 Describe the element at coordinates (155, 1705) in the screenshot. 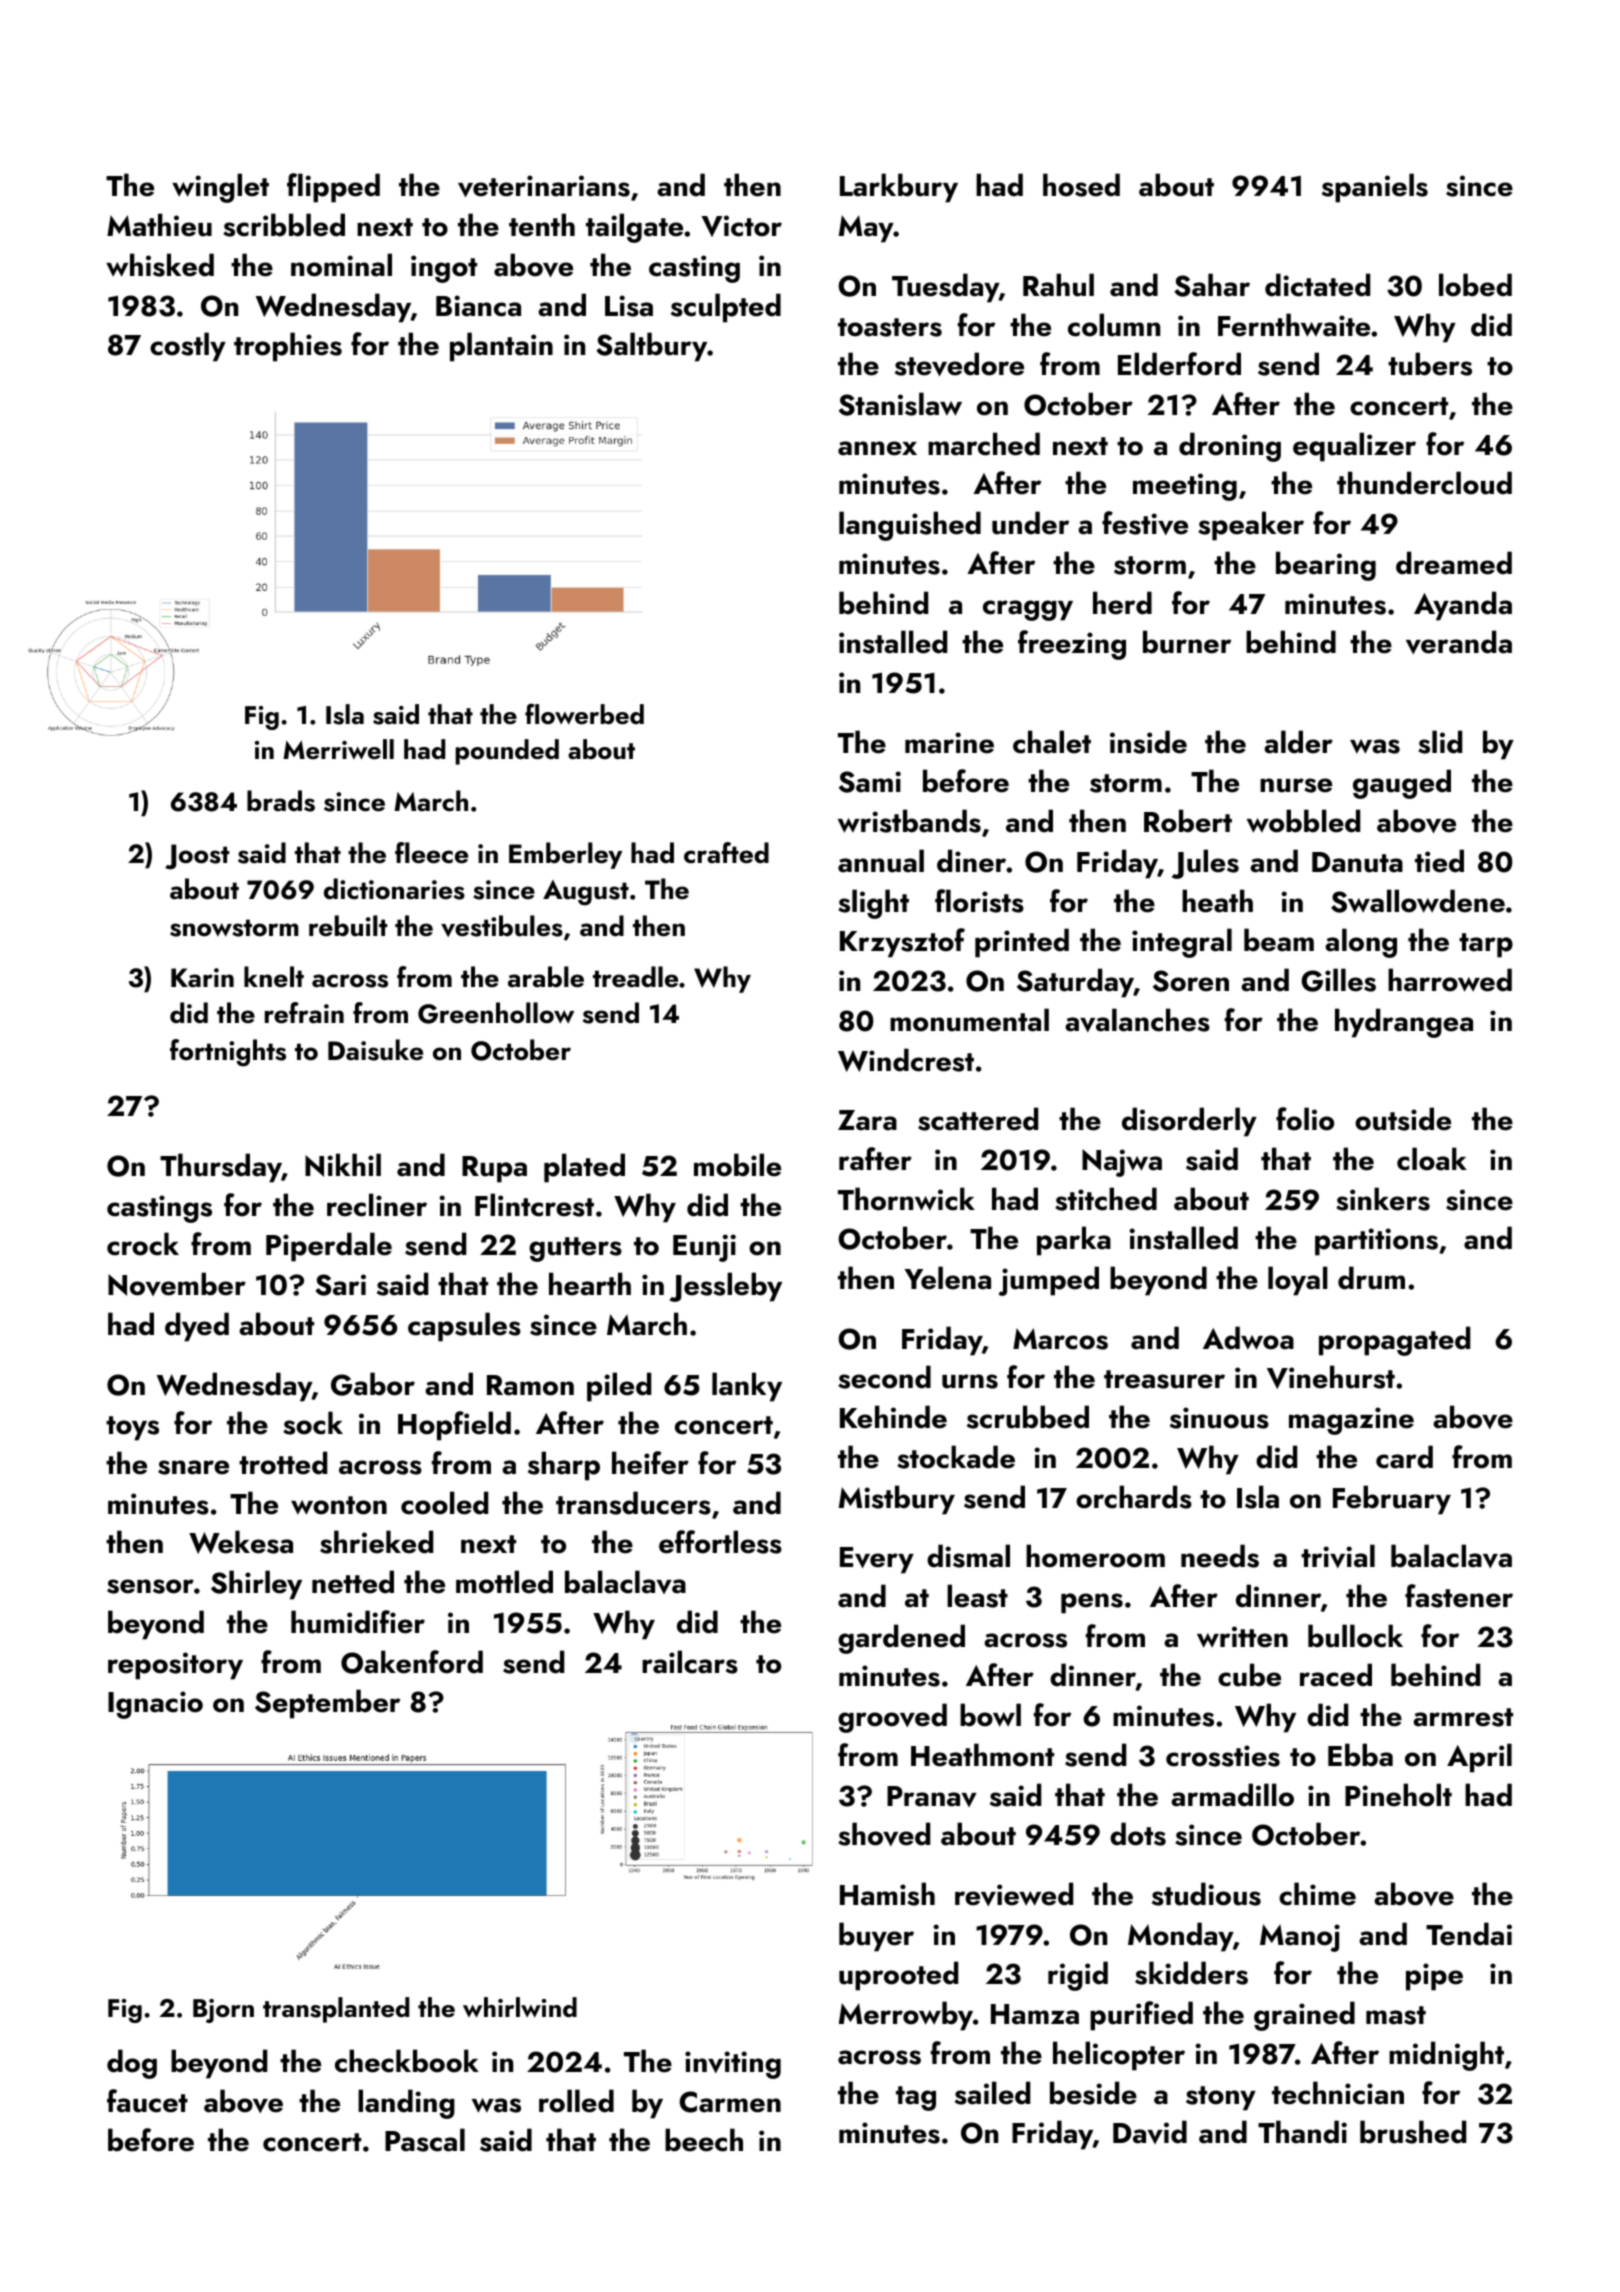

I see `Ignacio` at that location.
